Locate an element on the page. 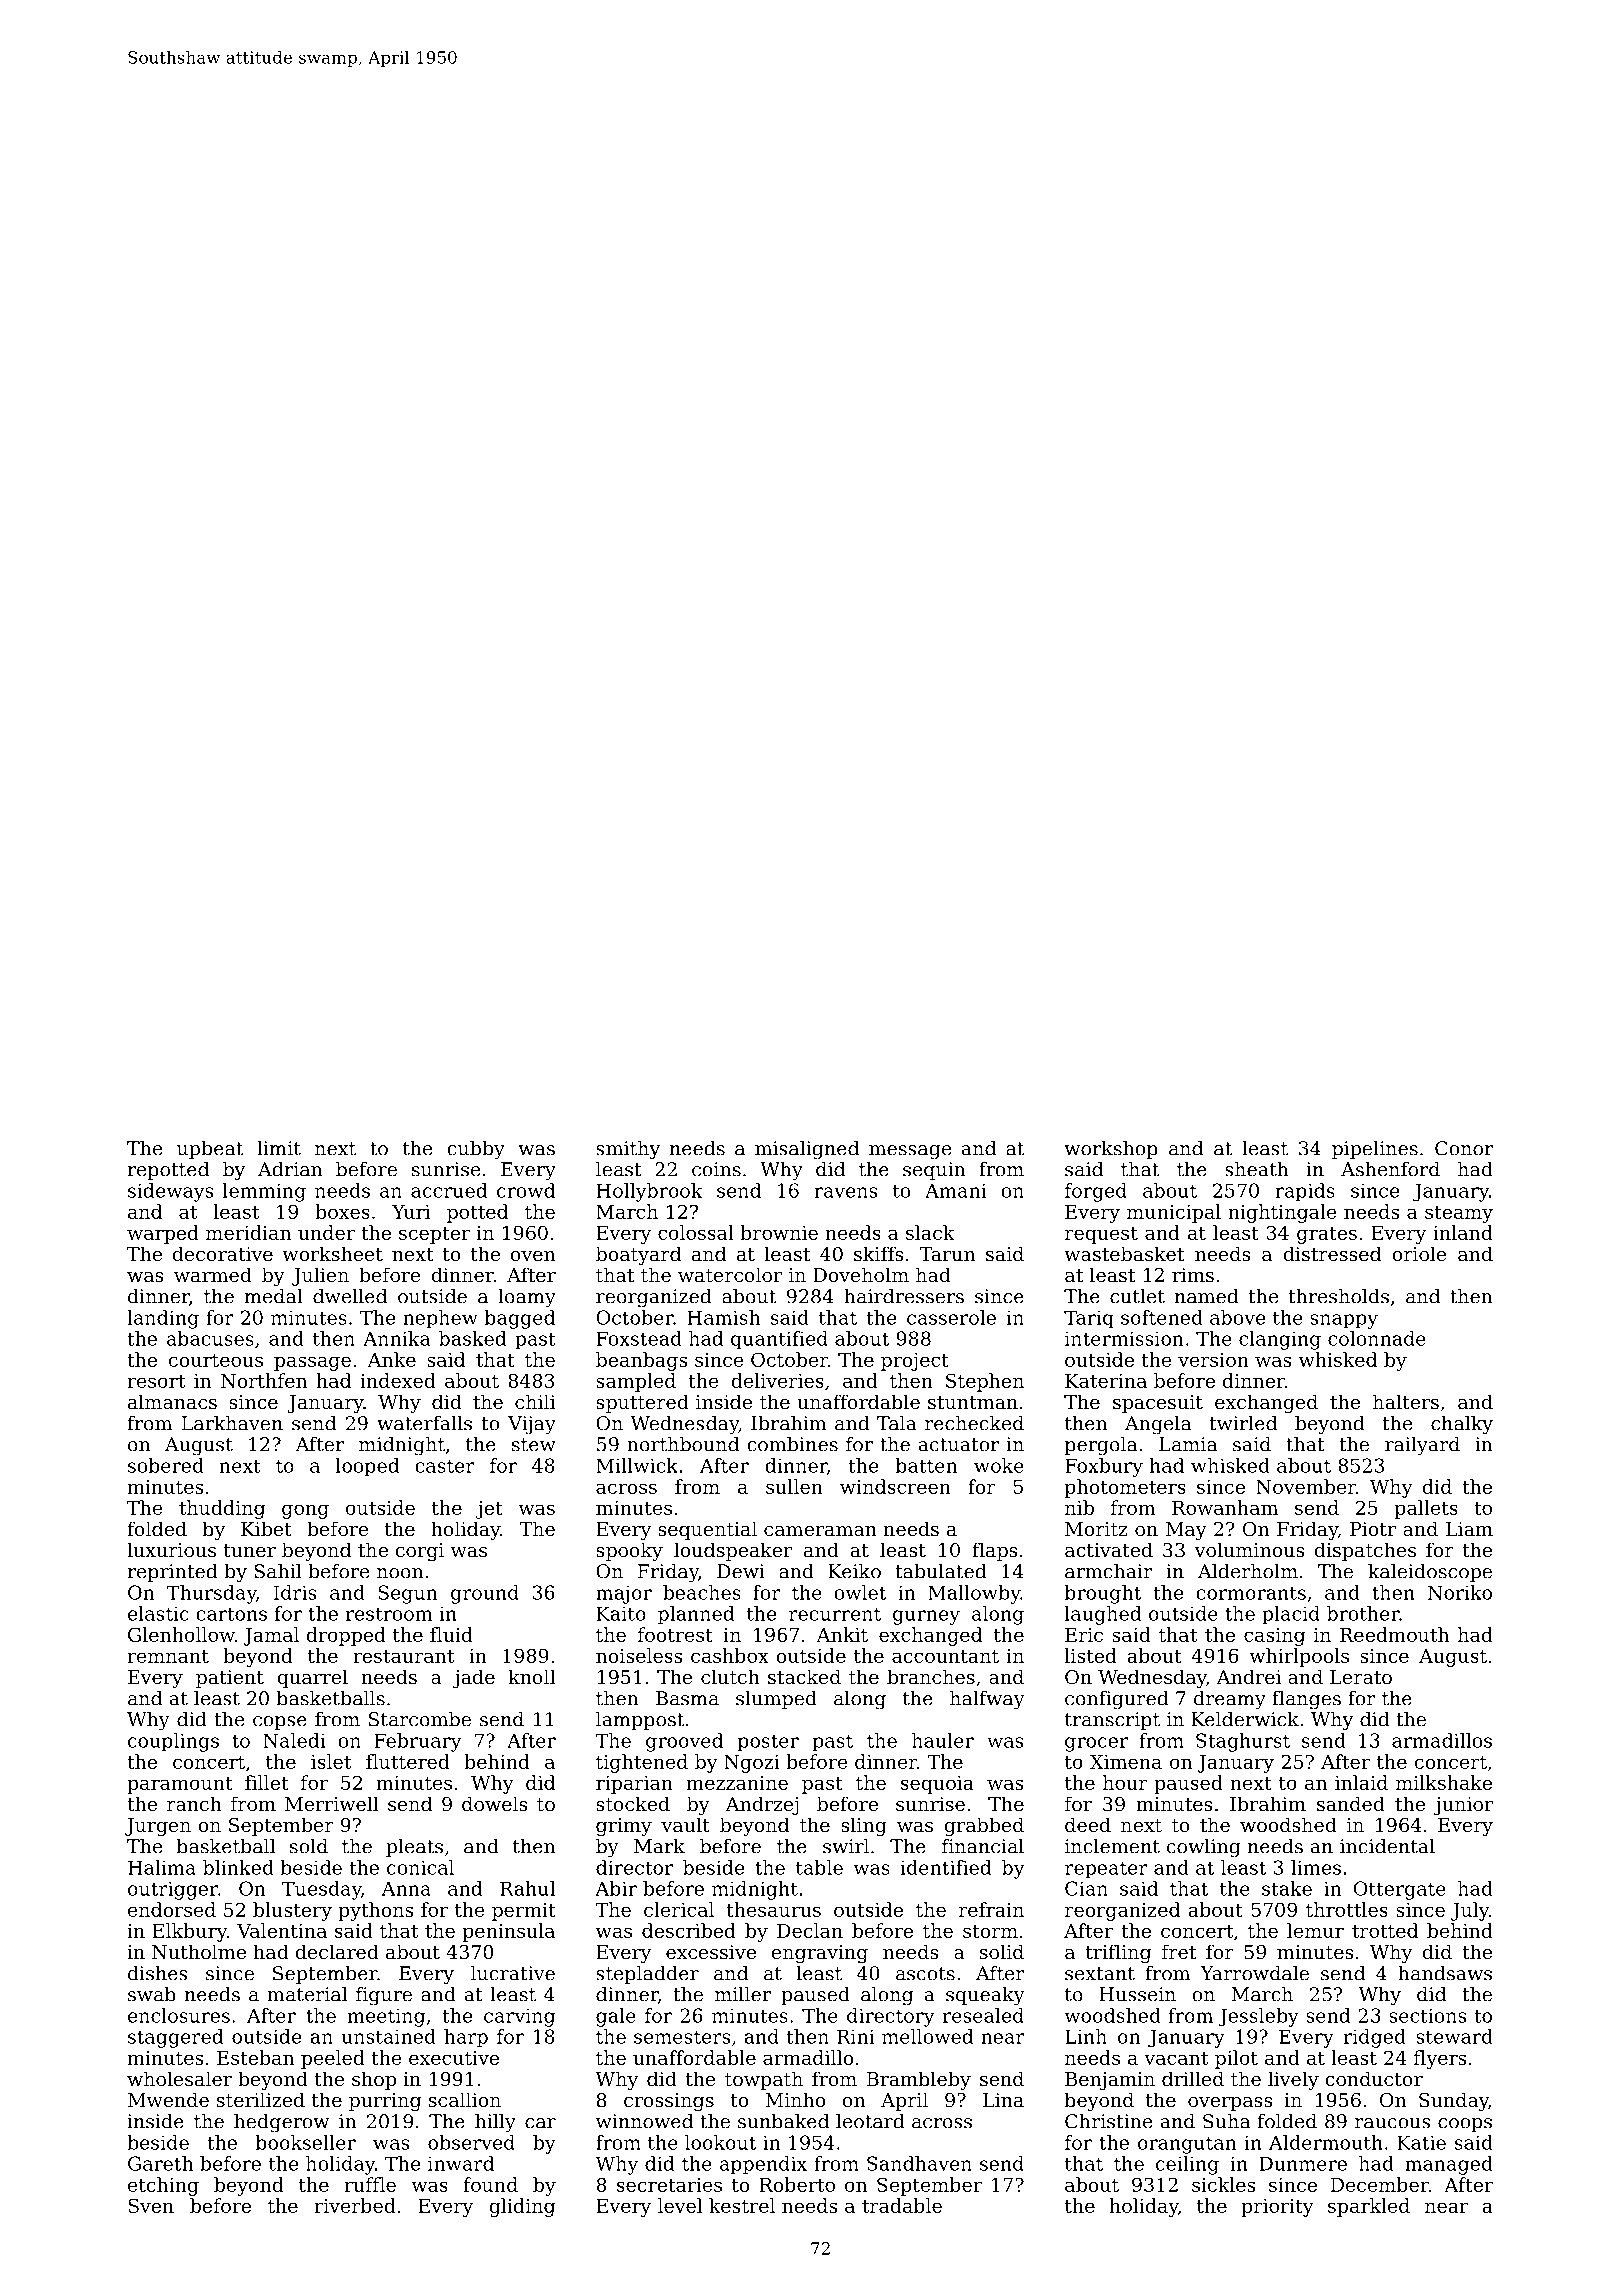  pipelines is located at coordinates (1375, 1150).
